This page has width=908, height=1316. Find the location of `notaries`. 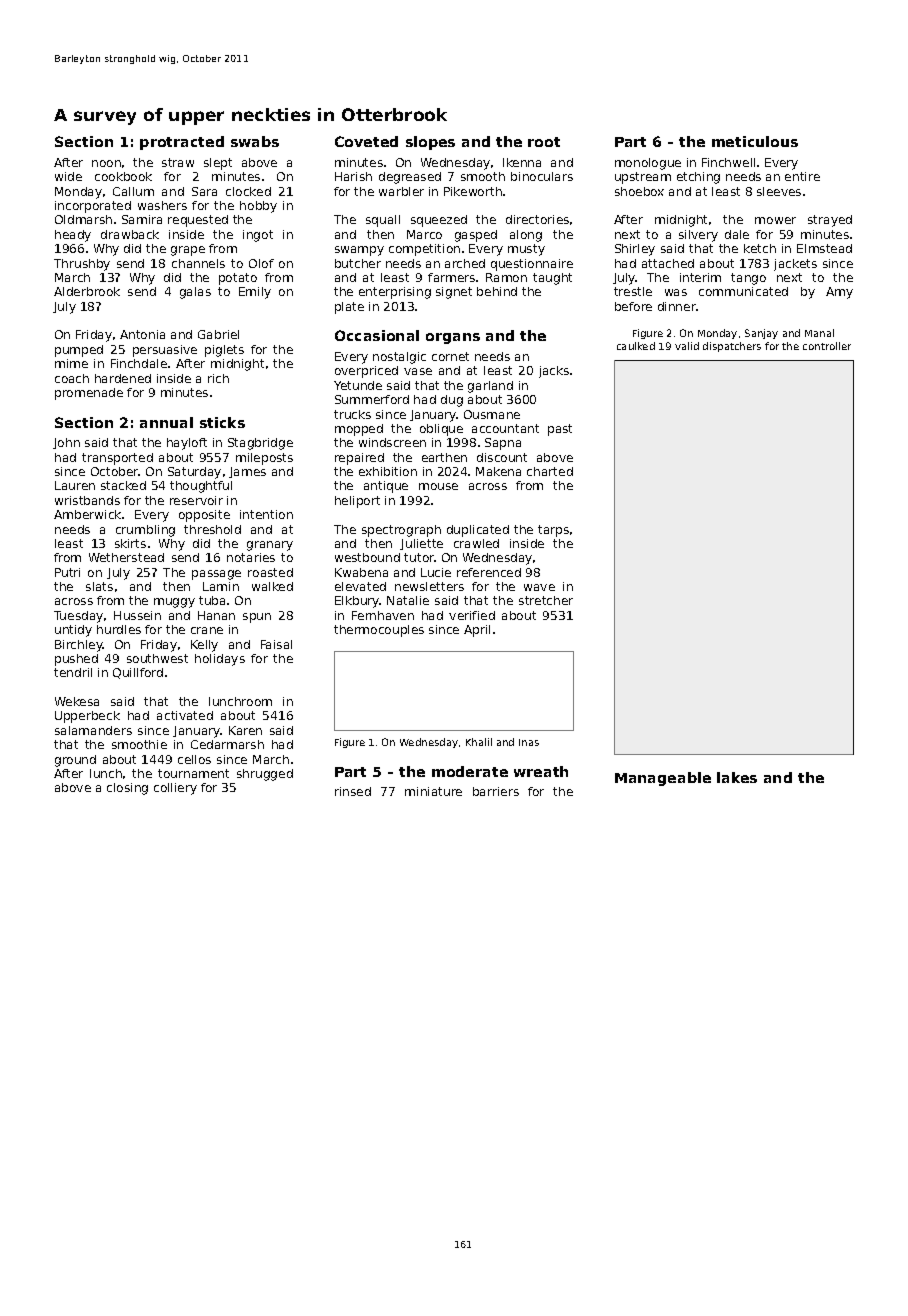

notaries is located at coordinates (251, 557).
